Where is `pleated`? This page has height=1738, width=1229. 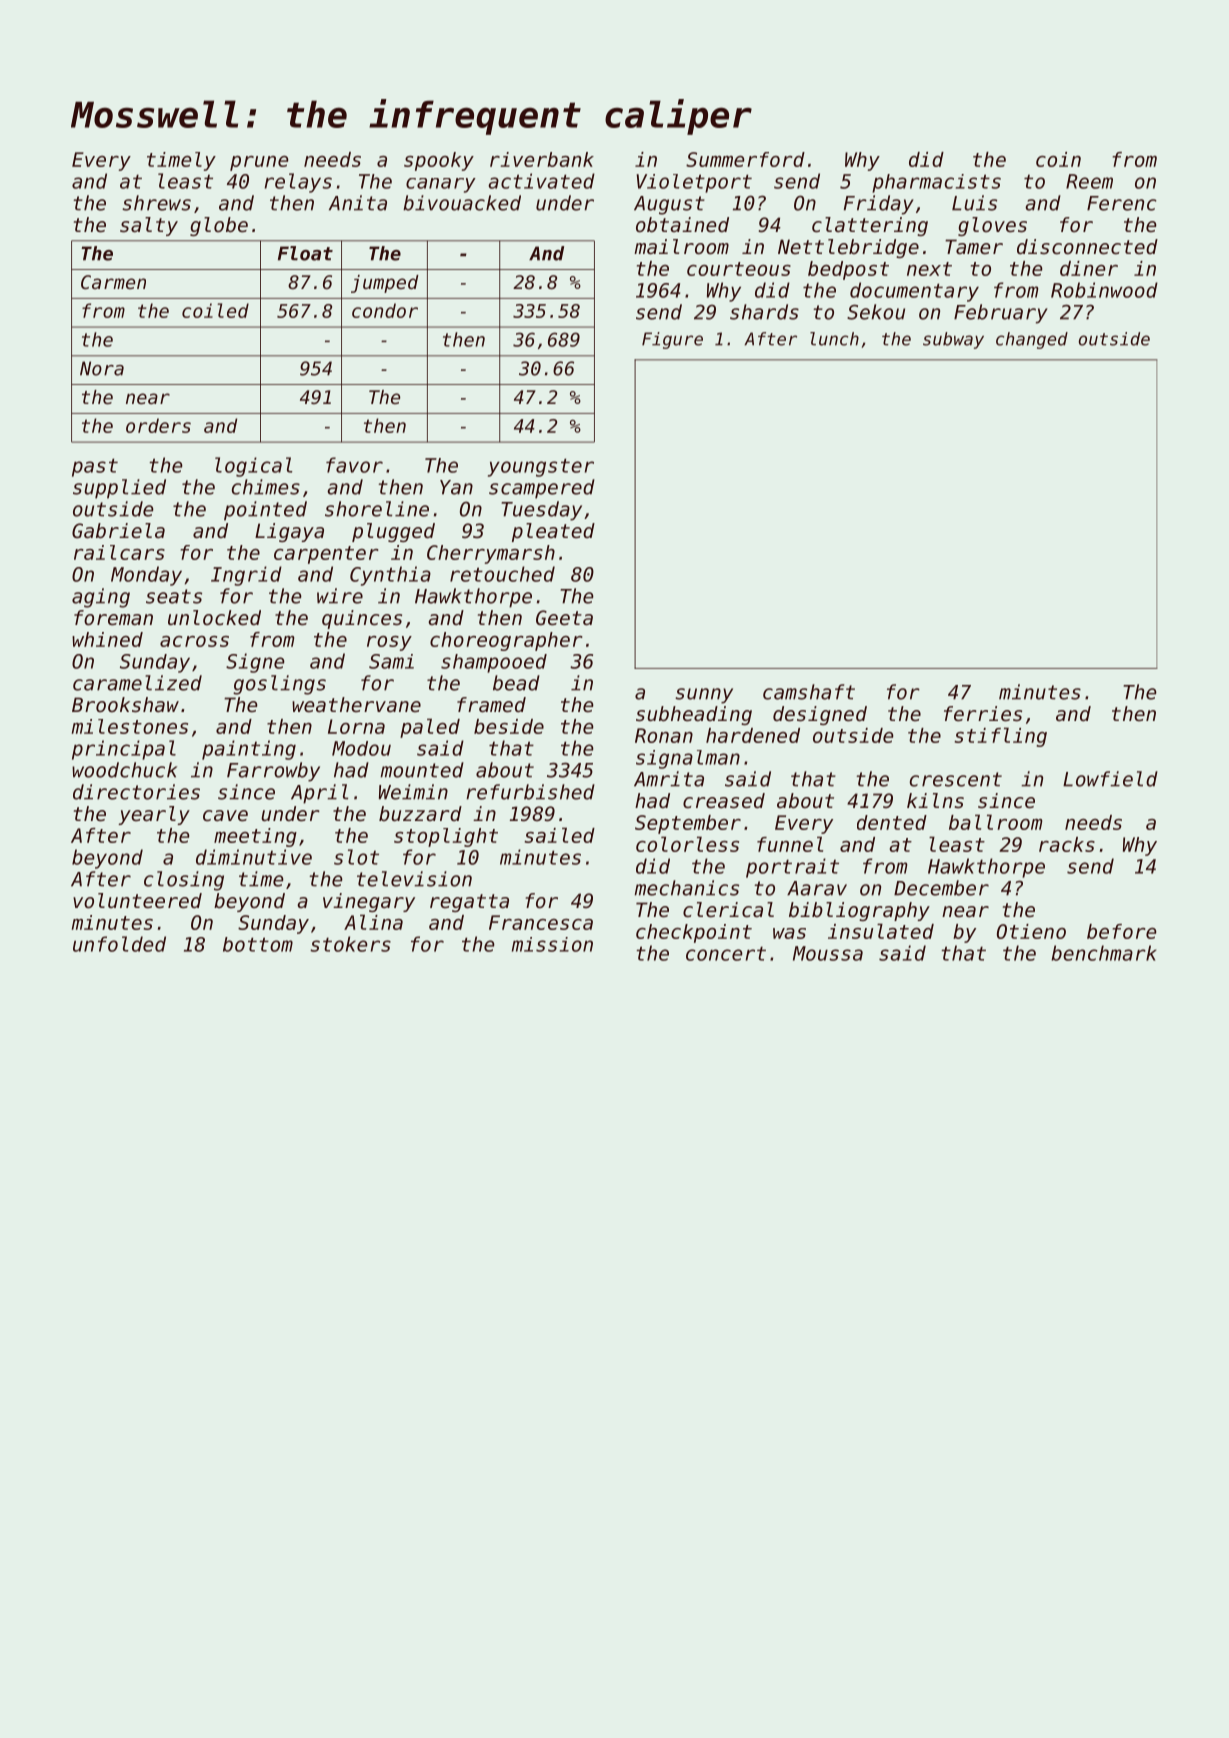 pleated is located at coordinates (553, 532).
